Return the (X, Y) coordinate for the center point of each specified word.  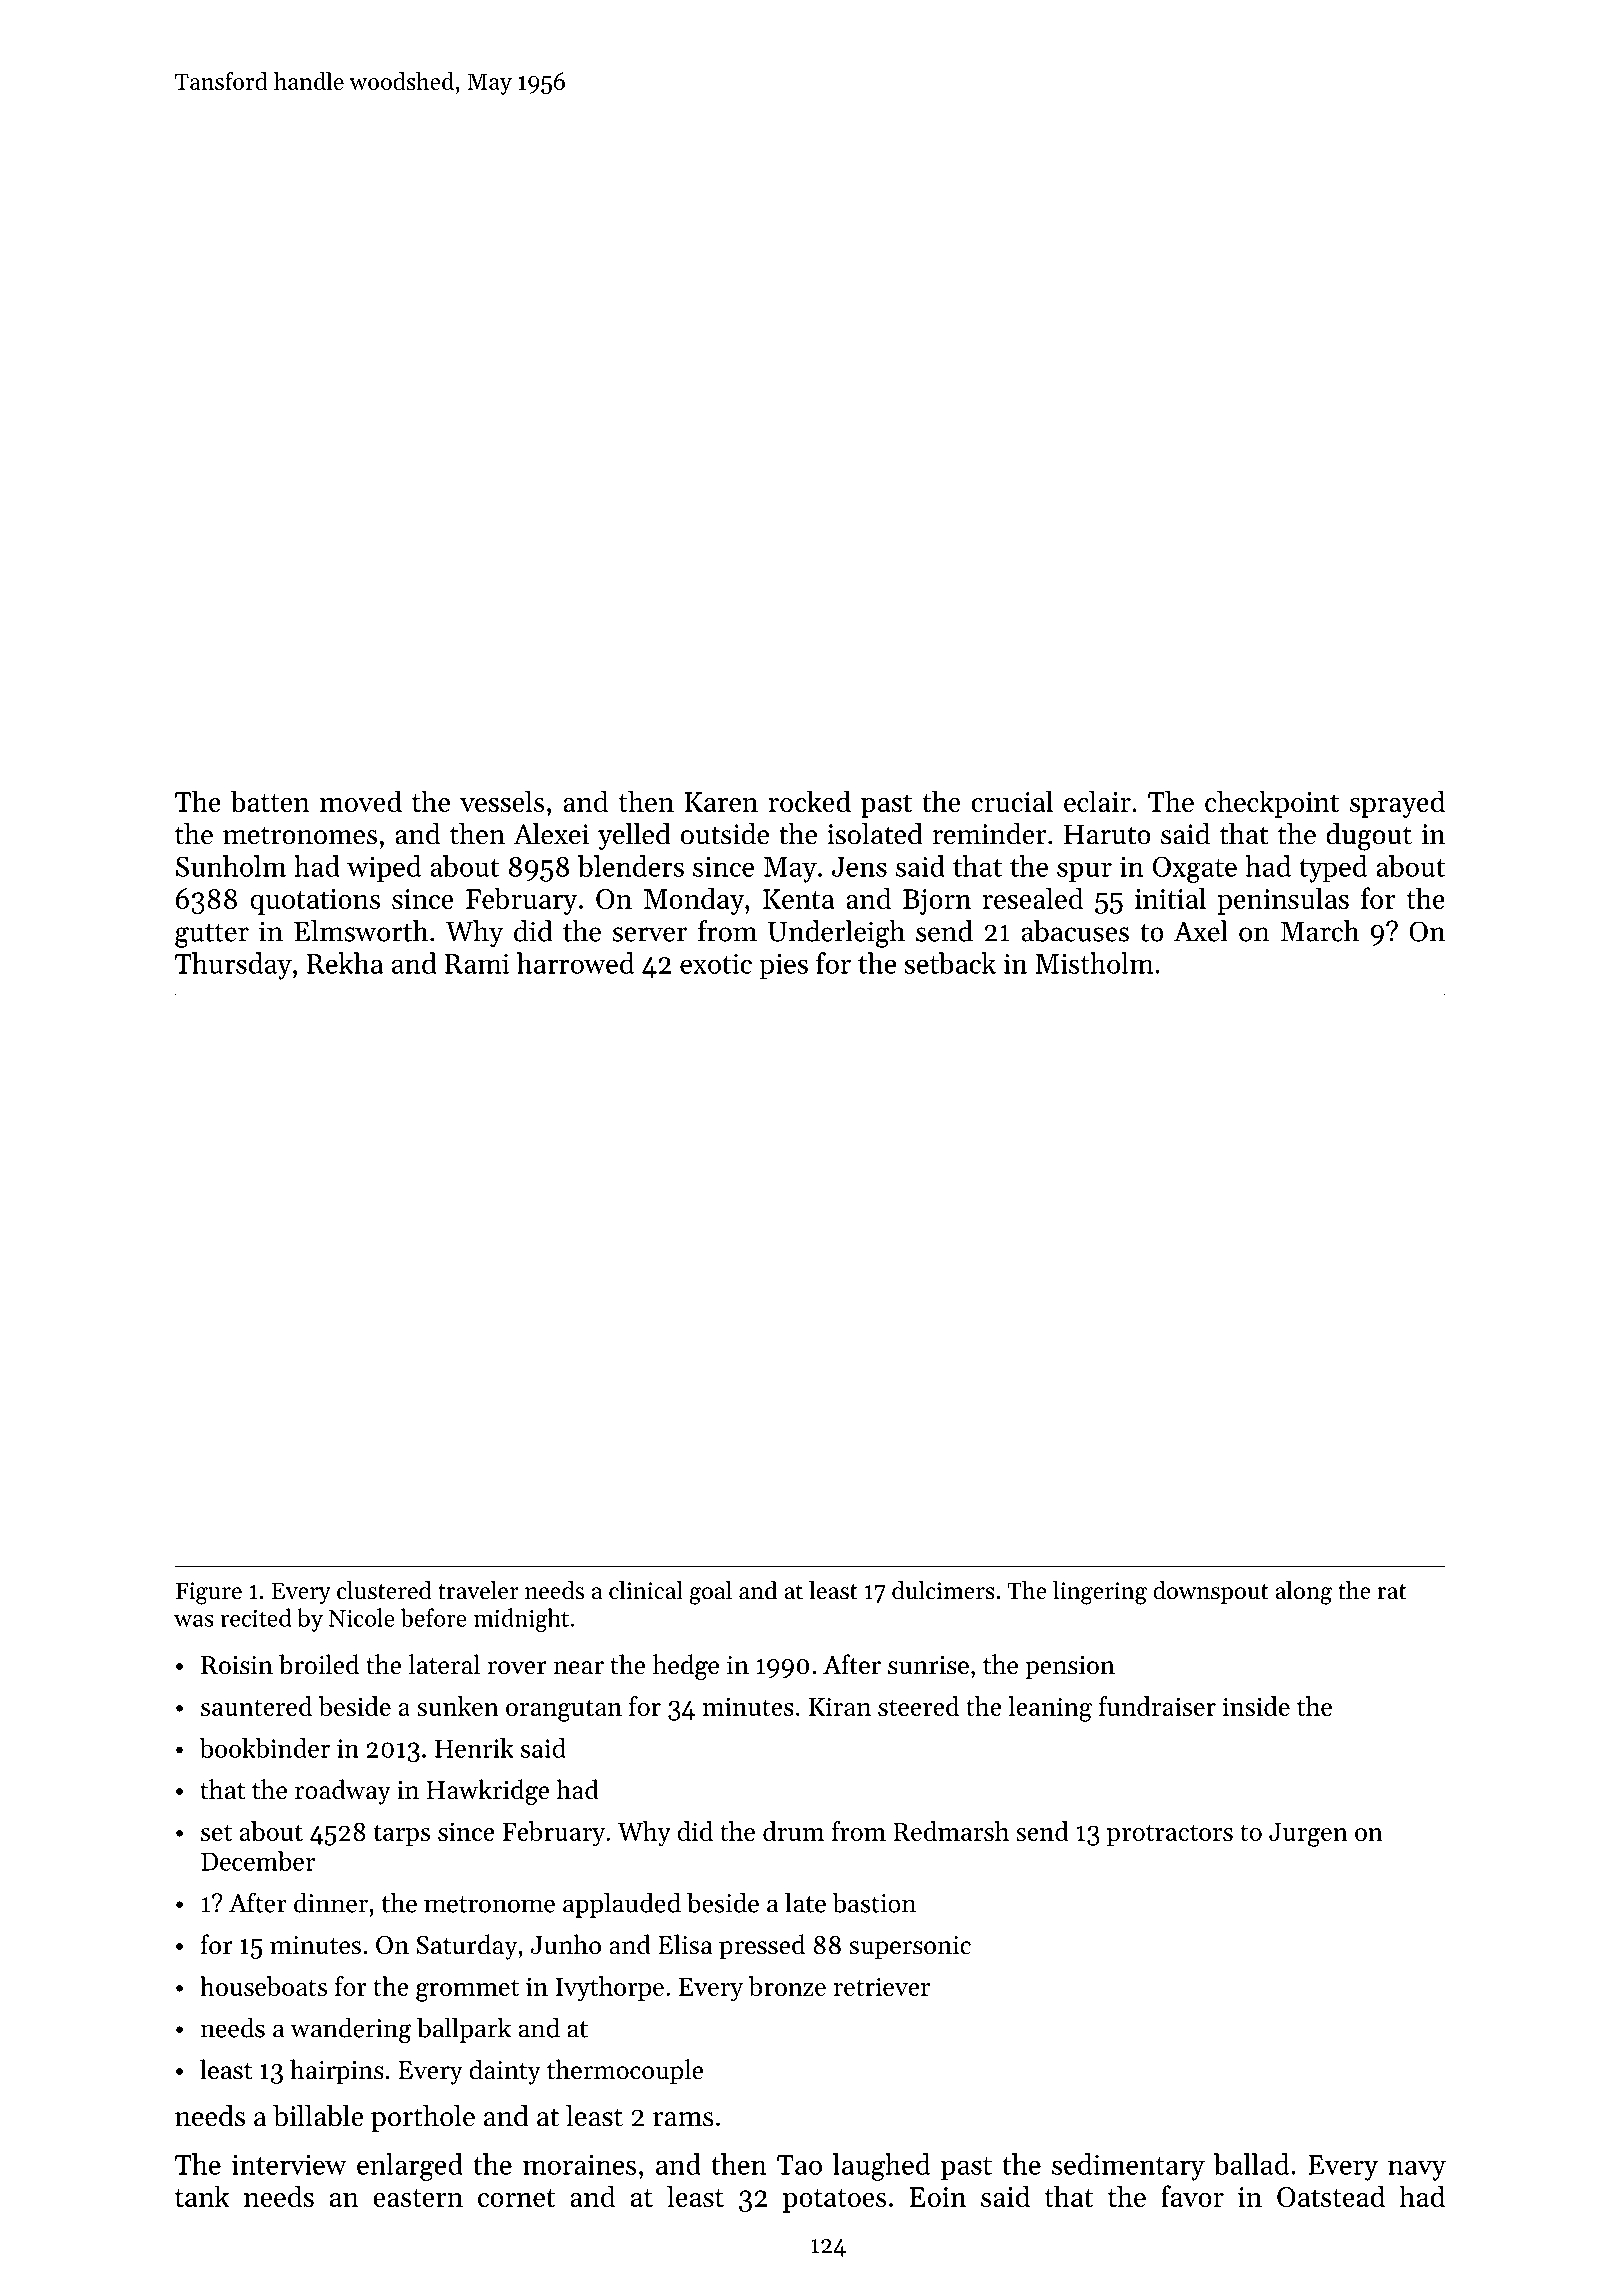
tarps (402, 1835)
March (1319, 931)
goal (710, 1593)
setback (950, 963)
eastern (418, 2198)
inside (1256, 1706)
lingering (1100, 1593)
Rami (477, 964)
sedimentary (1128, 2167)
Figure (209, 1593)
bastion (874, 1903)
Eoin (938, 2197)
